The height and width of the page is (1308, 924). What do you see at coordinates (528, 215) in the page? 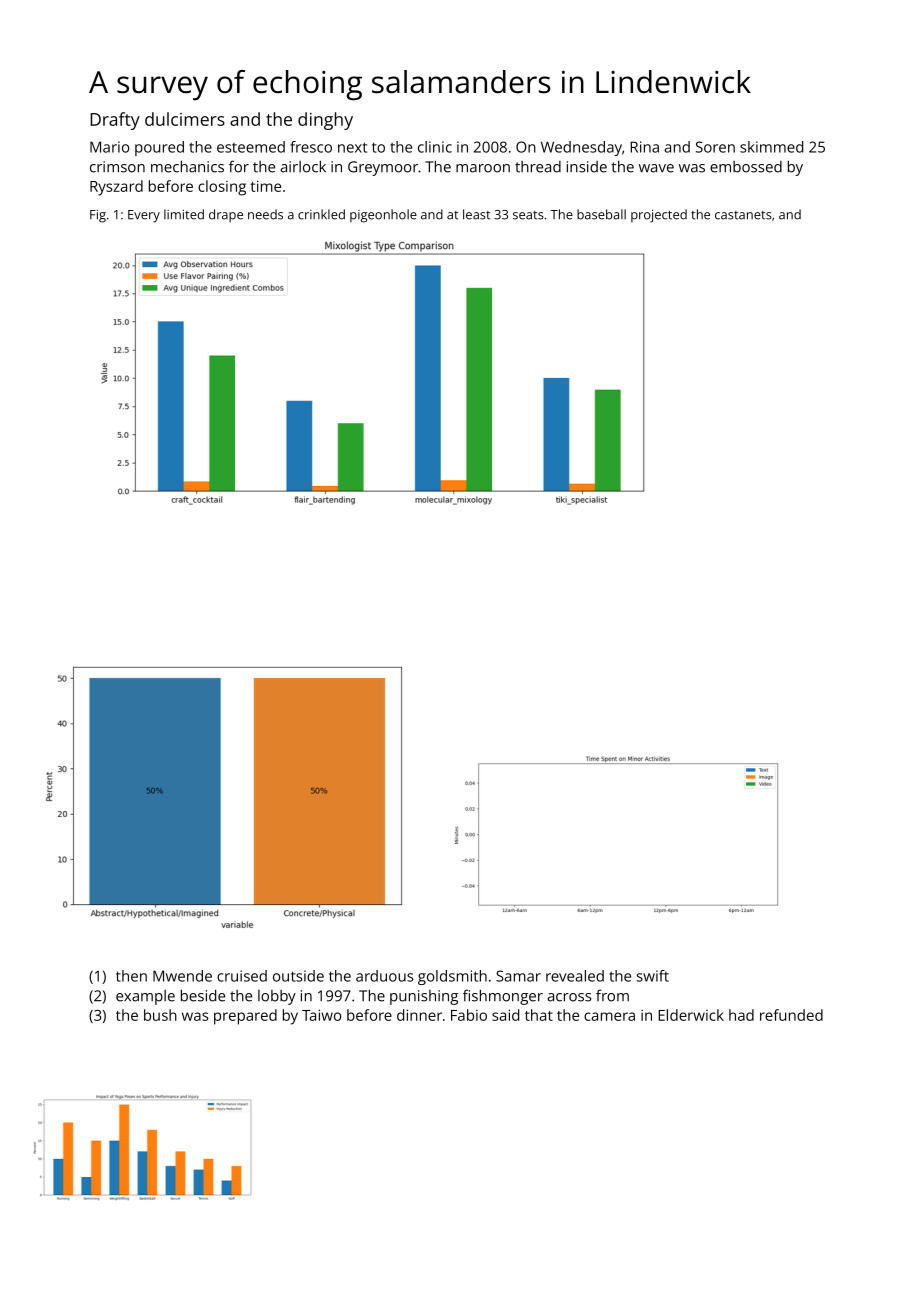
I see `seats` at bounding box center [528, 215].
